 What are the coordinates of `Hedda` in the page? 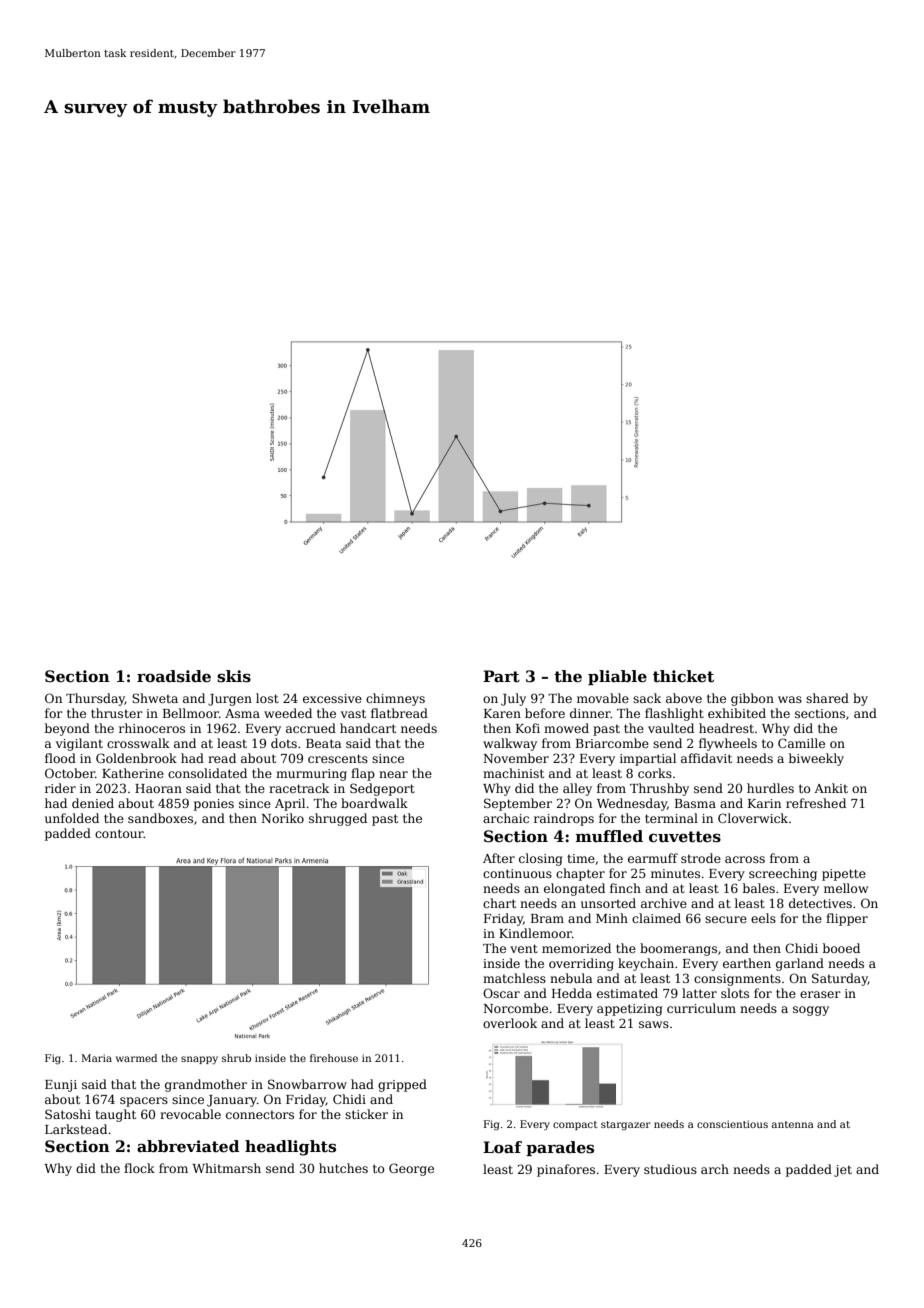 It's located at (572, 993).
